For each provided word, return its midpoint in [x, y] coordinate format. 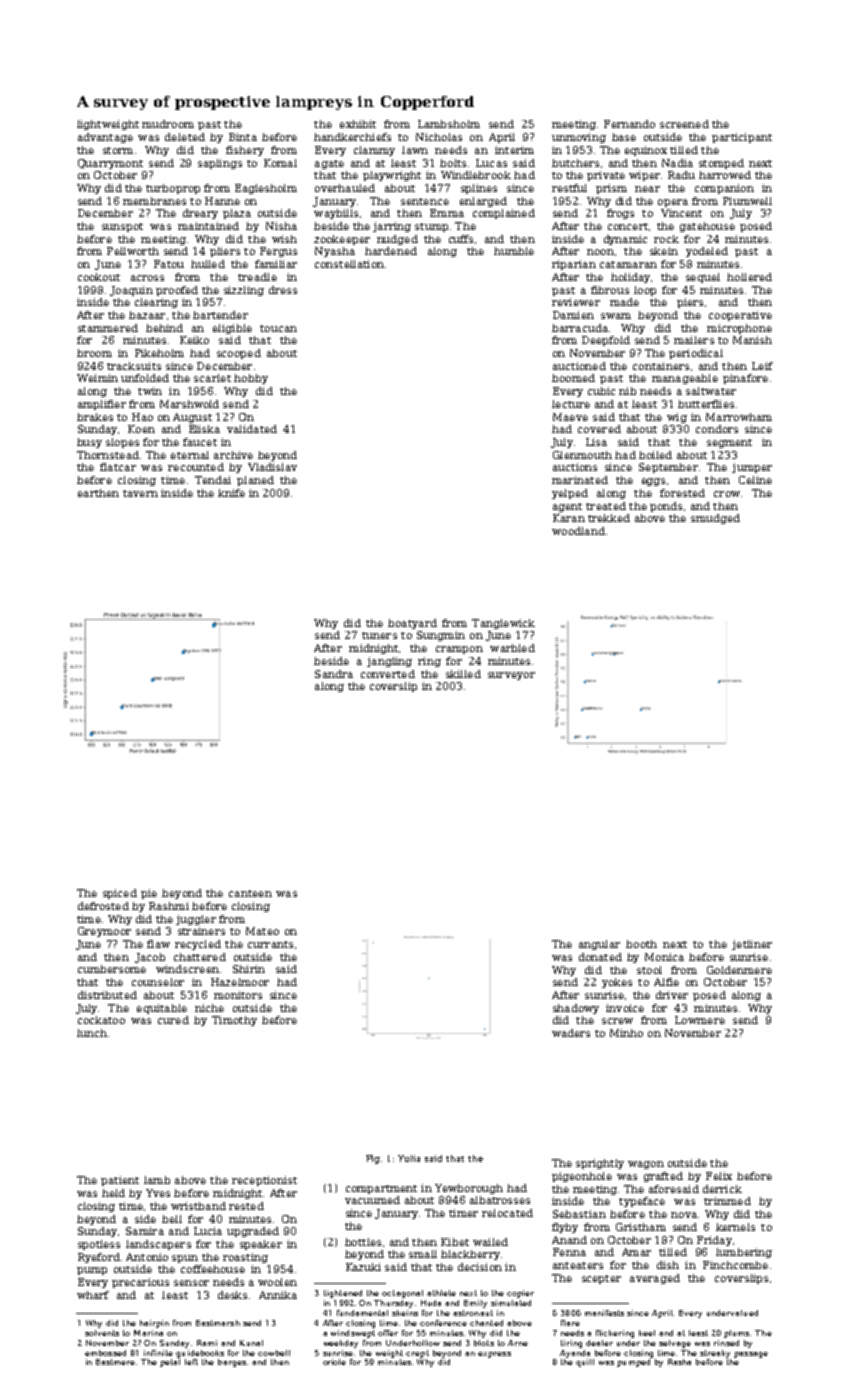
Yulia [409, 1158]
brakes [95, 417]
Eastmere [116, 1362]
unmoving [579, 138]
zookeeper [342, 240]
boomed [573, 378]
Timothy [234, 1021]
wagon [646, 1165]
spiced [120, 894]
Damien [573, 315]
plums [736, 1334]
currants [270, 944]
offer [388, 1333]
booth [641, 944]
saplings [220, 164]
